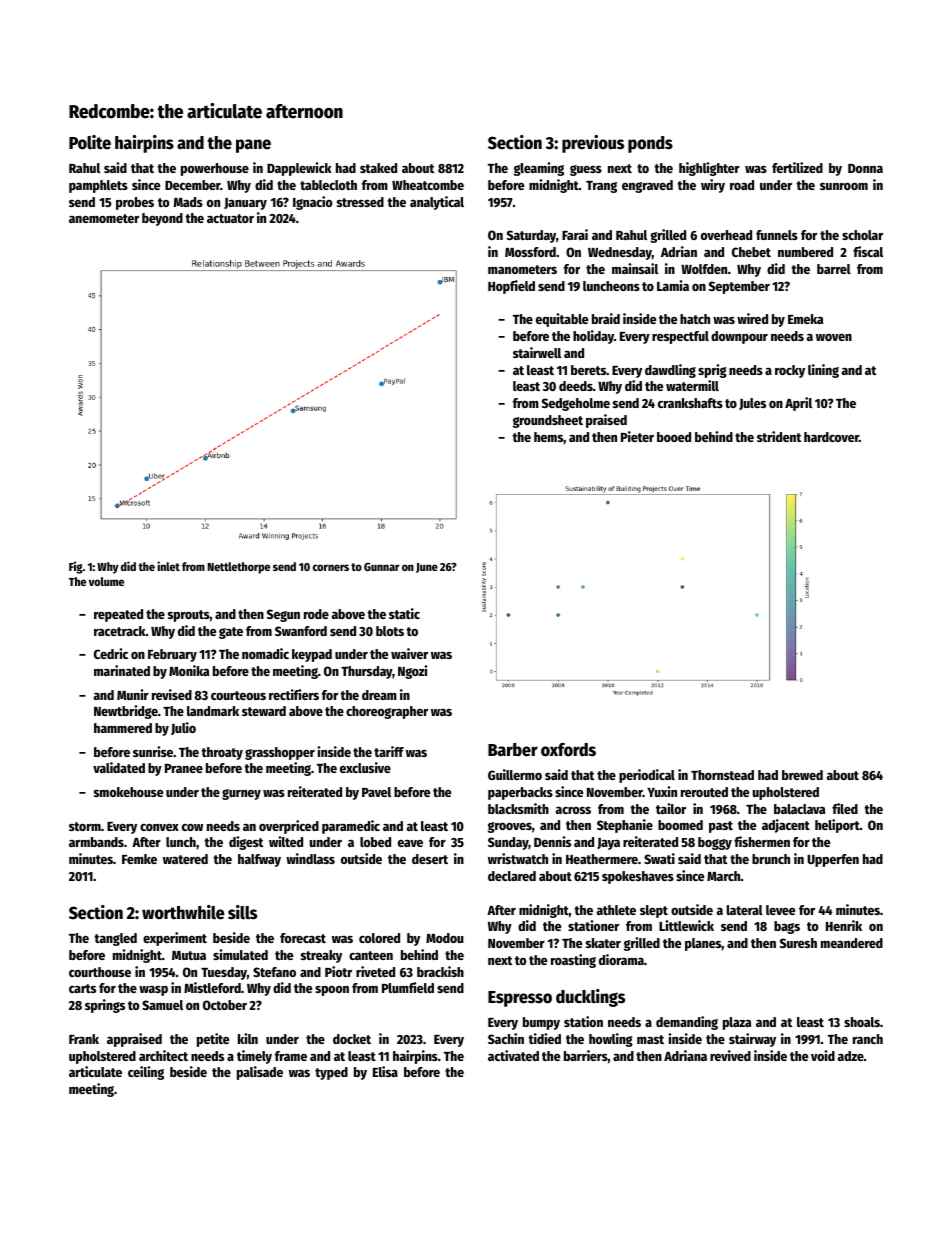 The image size is (952, 1233). What do you see at coordinates (709, 169) in the screenshot?
I see `highlighter` at bounding box center [709, 169].
